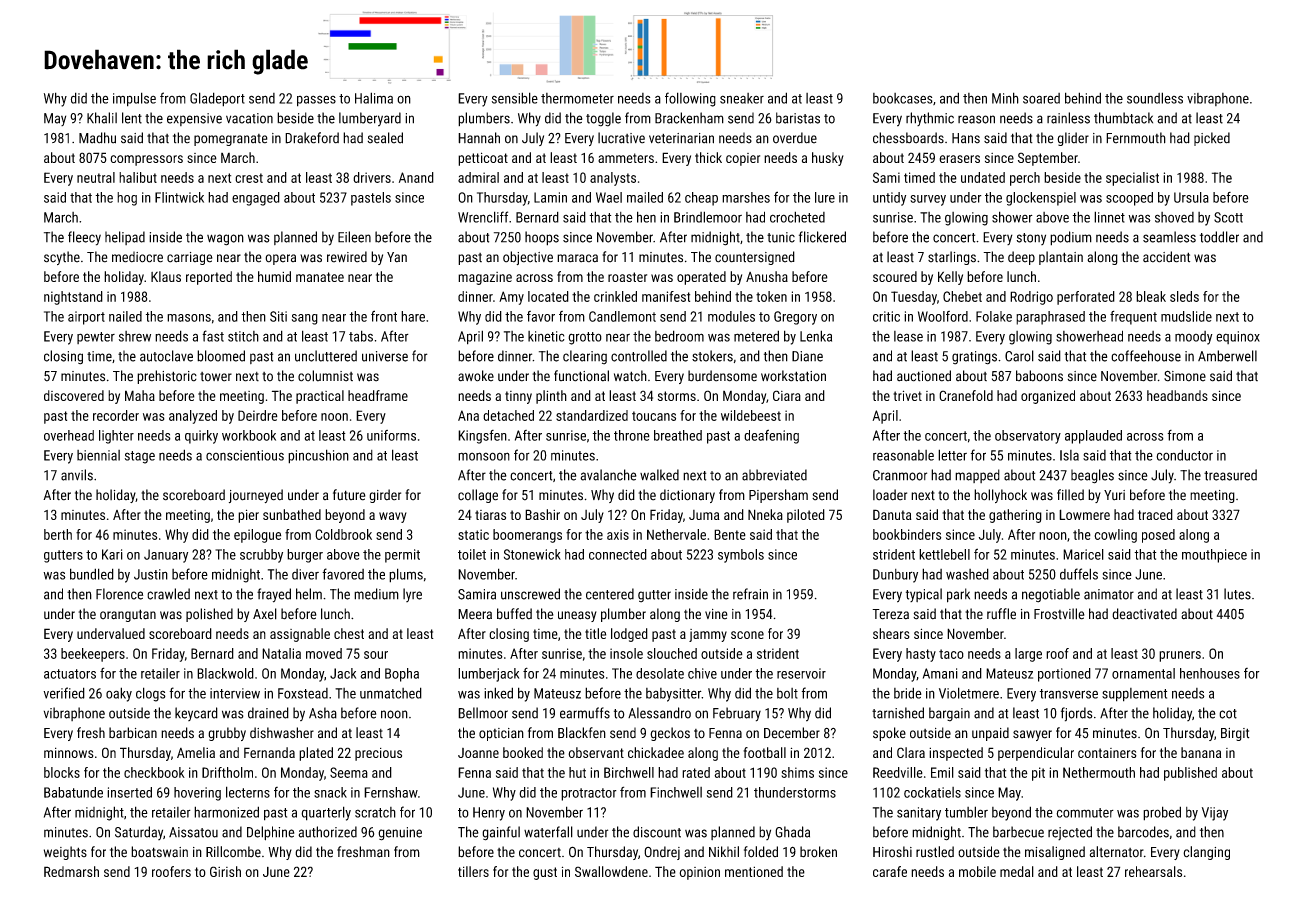 This screenshot has width=1308, height=924. Describe the element at coordinates (378, 754) in the screenshot. I see `precious` at that location.
